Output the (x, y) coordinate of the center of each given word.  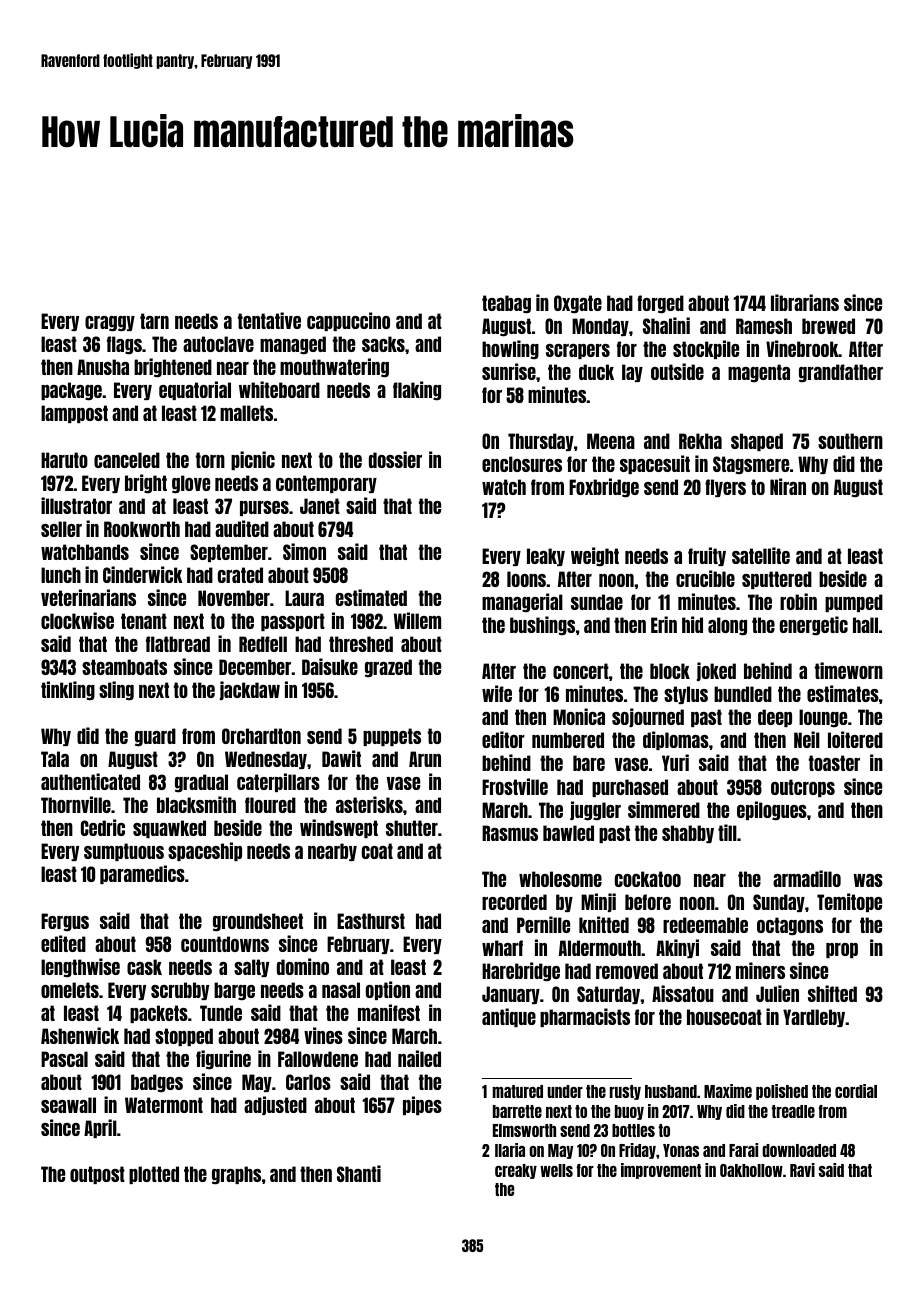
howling (510, 349)
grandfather (841, 373)
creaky (516, 1171)
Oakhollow (751, 1170)
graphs (236, 1175)
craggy (110, 324)
